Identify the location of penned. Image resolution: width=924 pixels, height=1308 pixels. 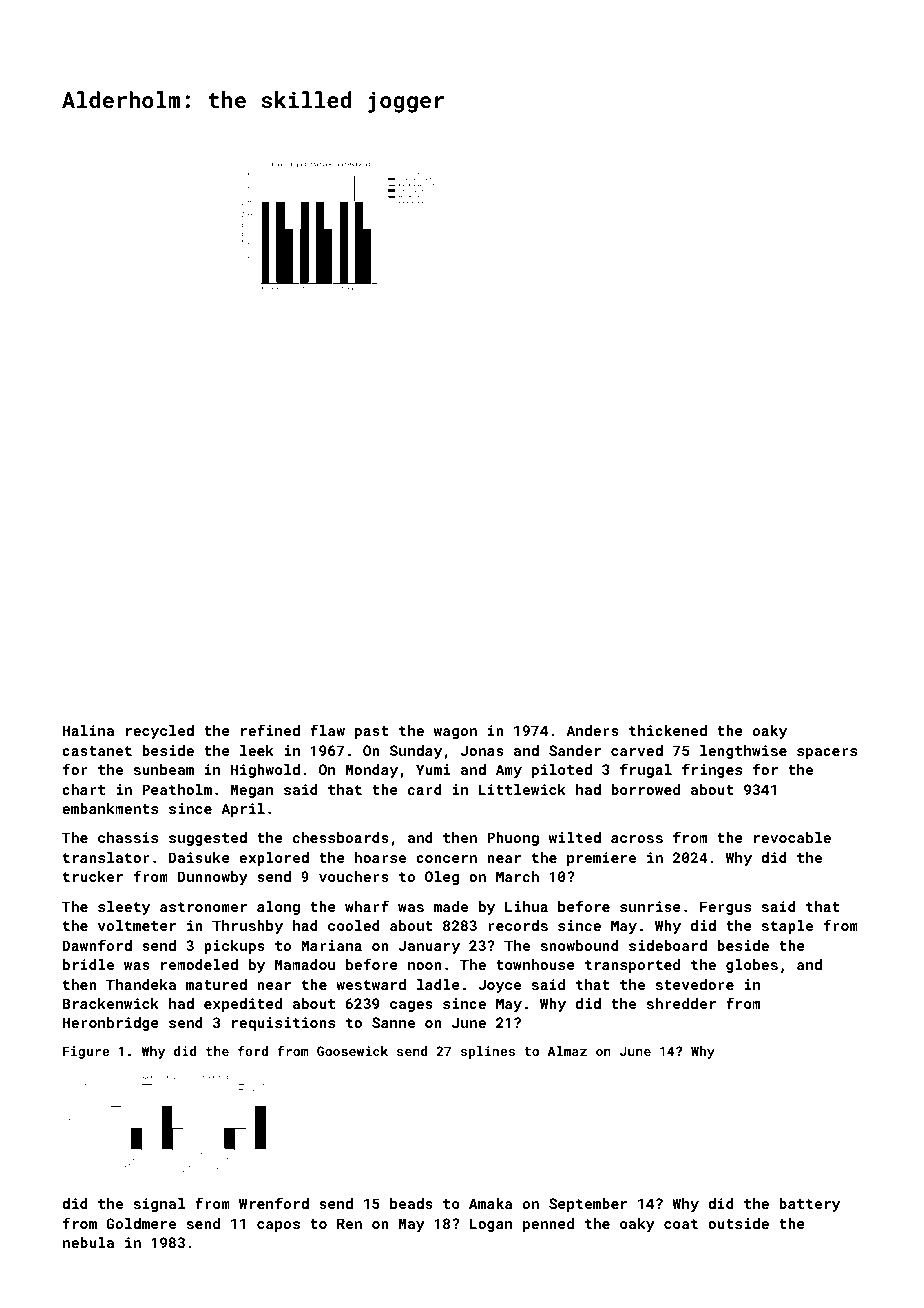
(548, 1225).
